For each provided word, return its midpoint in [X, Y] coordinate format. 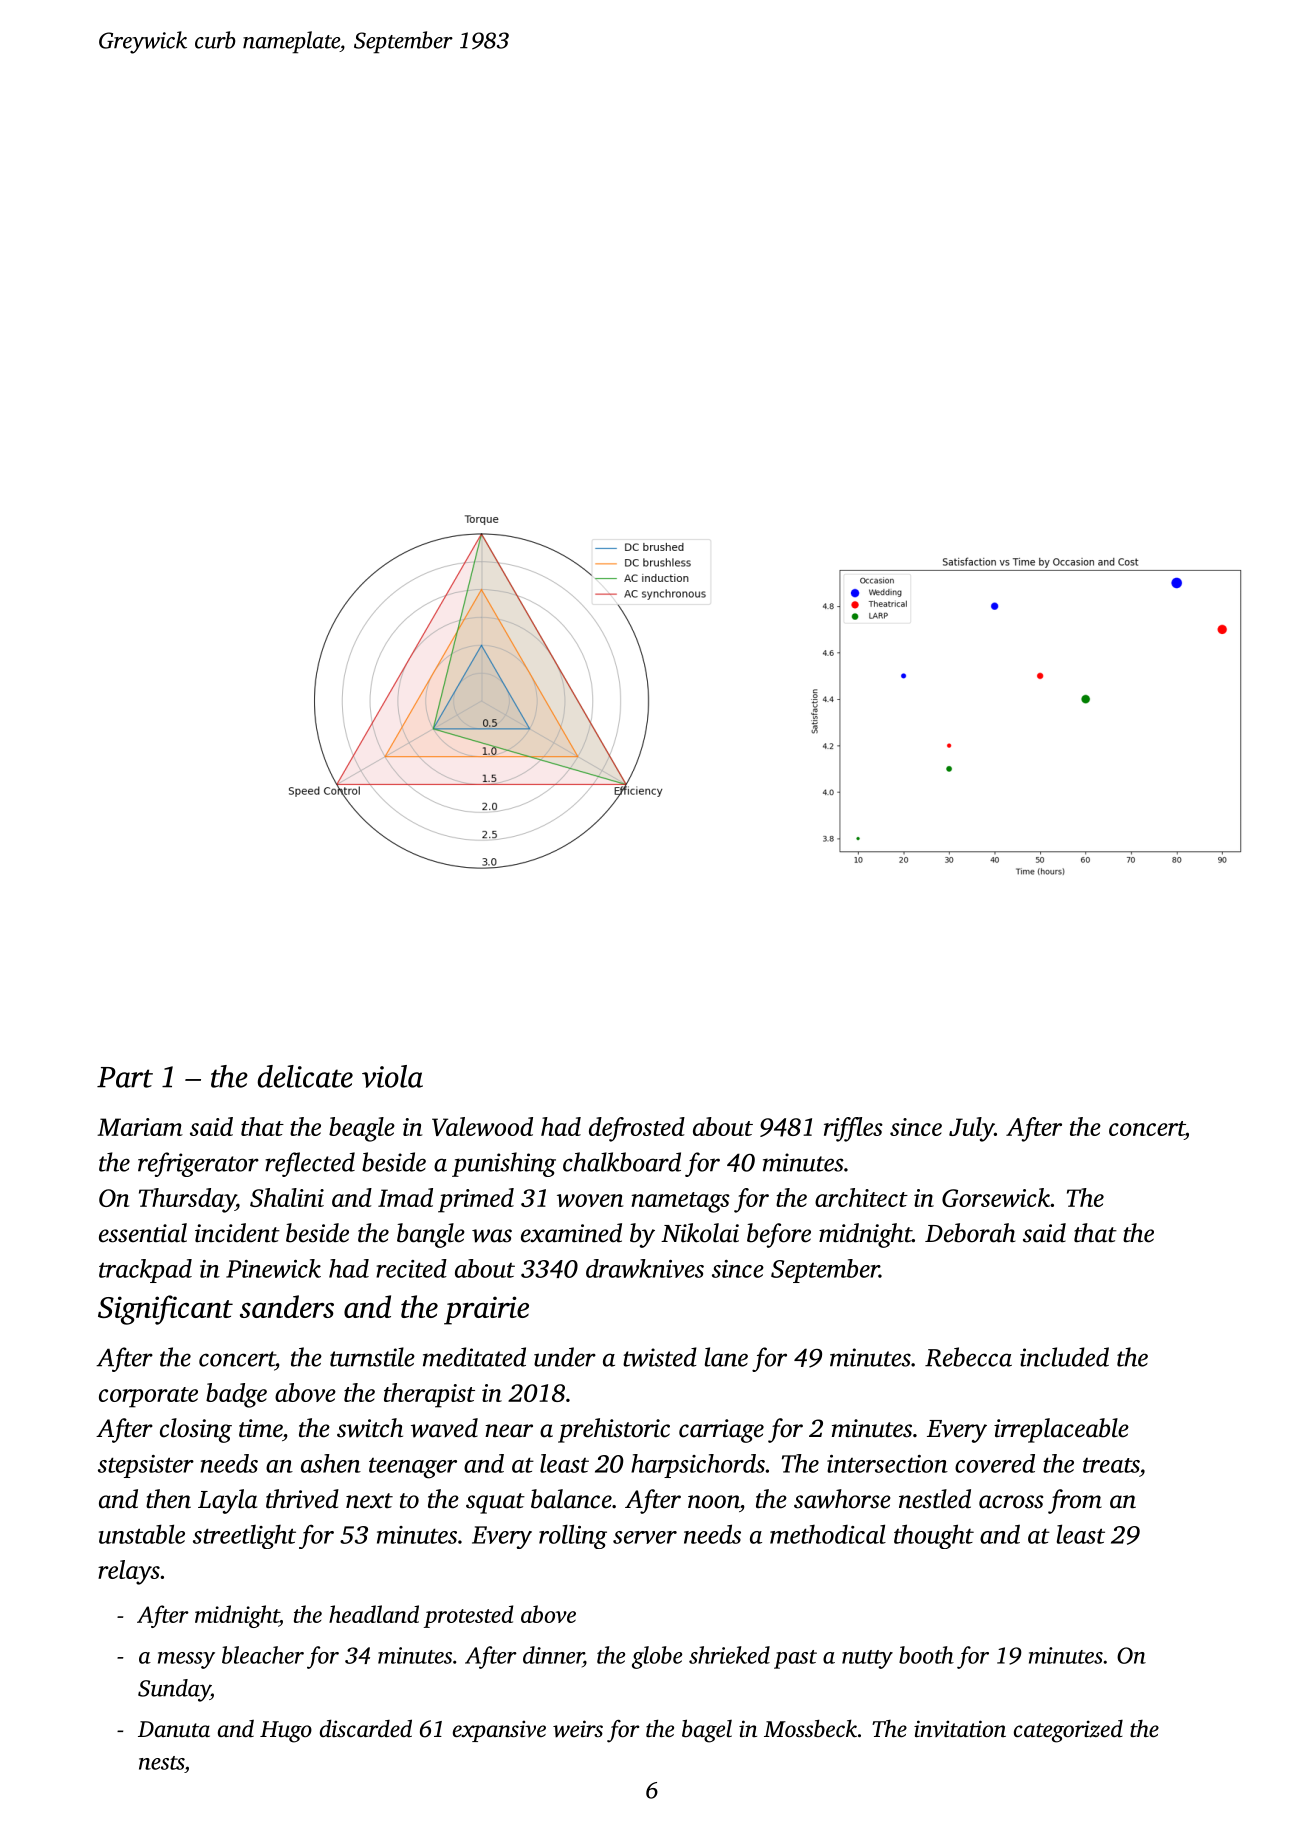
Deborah [970, 1233]
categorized [1068, 1731]
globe [657, 1657]
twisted [660, 1357]
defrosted [637, 1129]
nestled [935, 1499]
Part [125, 1077]
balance [571, 1499]
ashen [331, 1463]
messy [186, 1660]
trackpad [145, 1271]
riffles [853, 1129]
